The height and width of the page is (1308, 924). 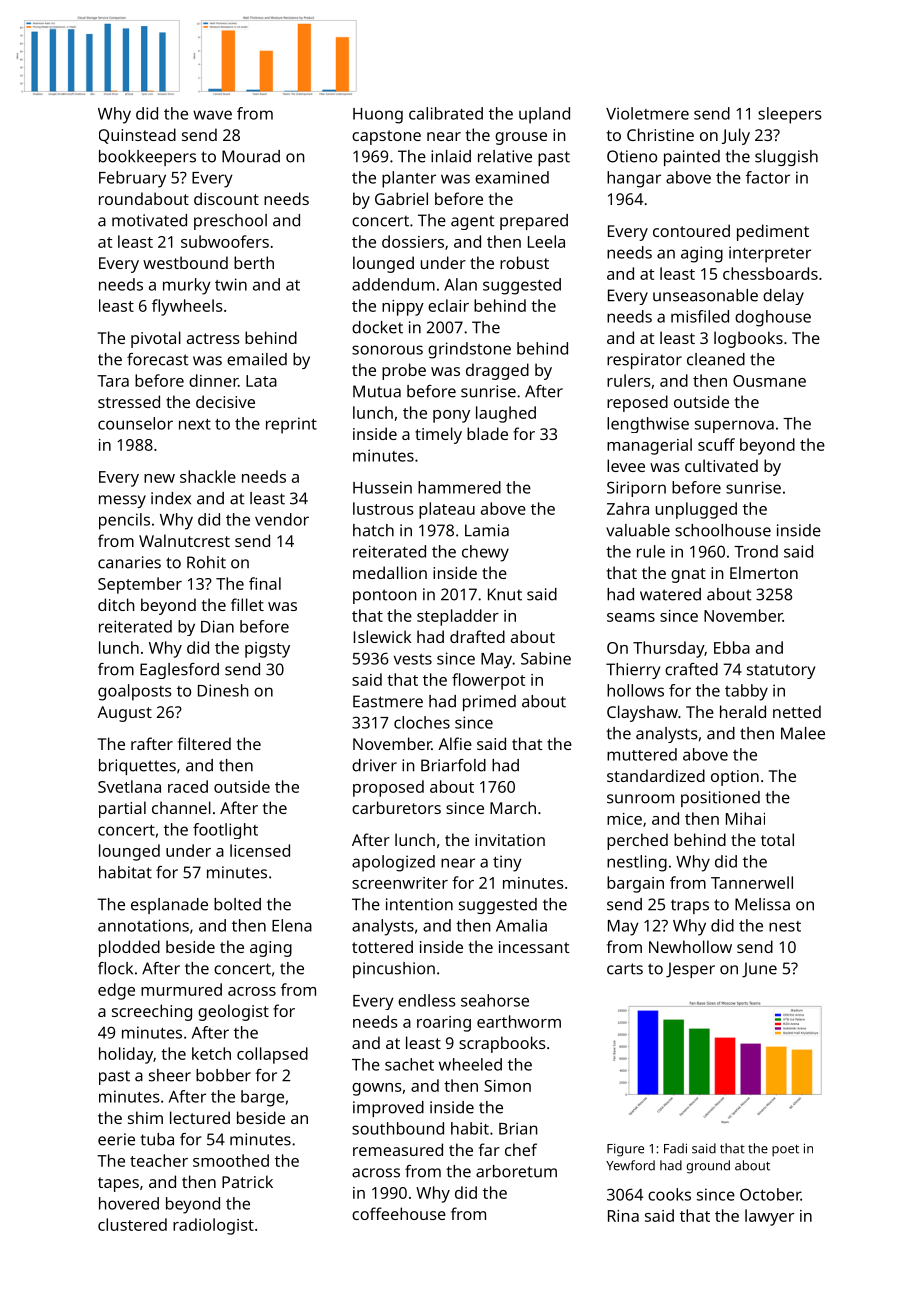 I want to click on Amalia, so click(x=521, y=925).
